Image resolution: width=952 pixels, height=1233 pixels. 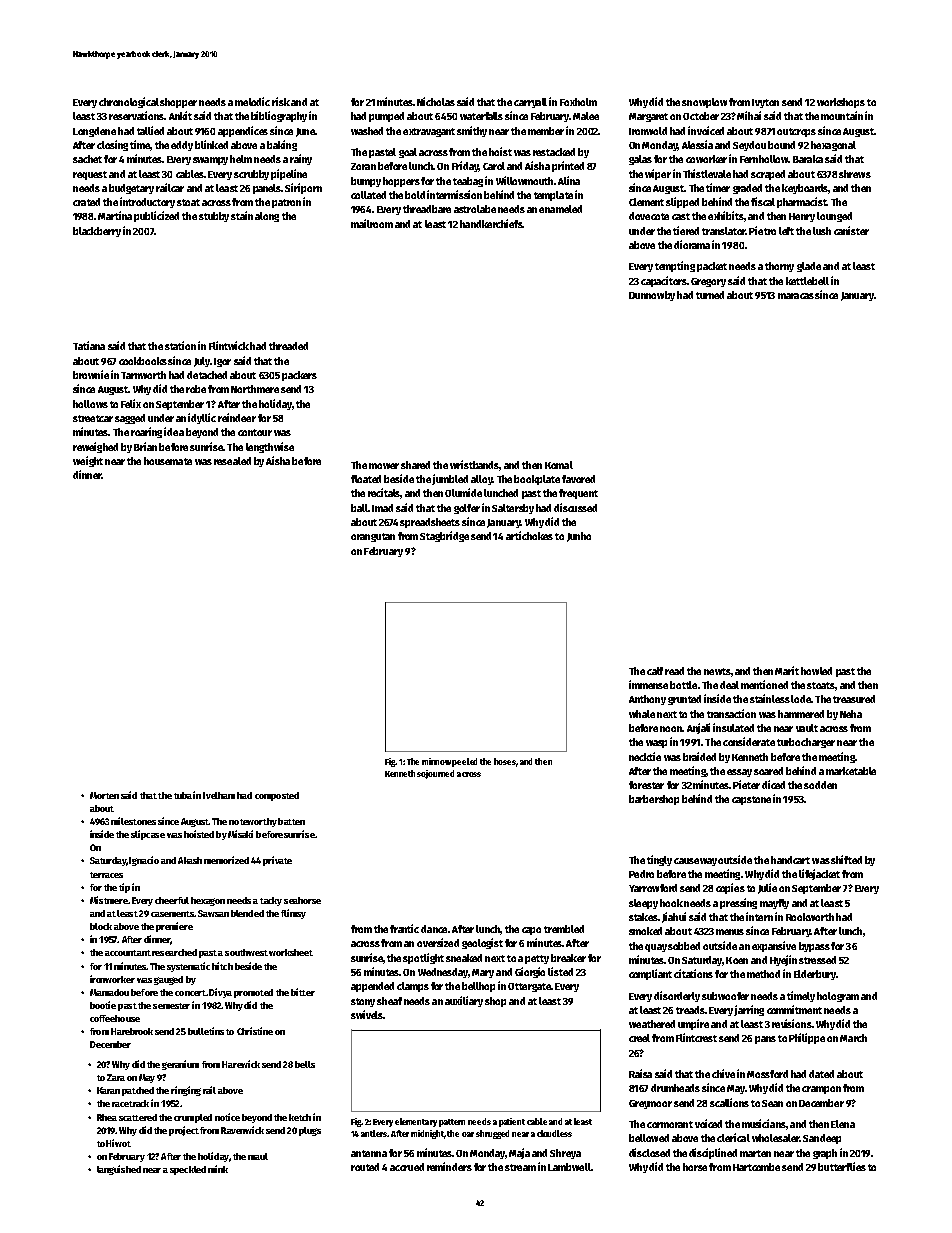 I want to click on alloy, so click(x=482, y=480).
